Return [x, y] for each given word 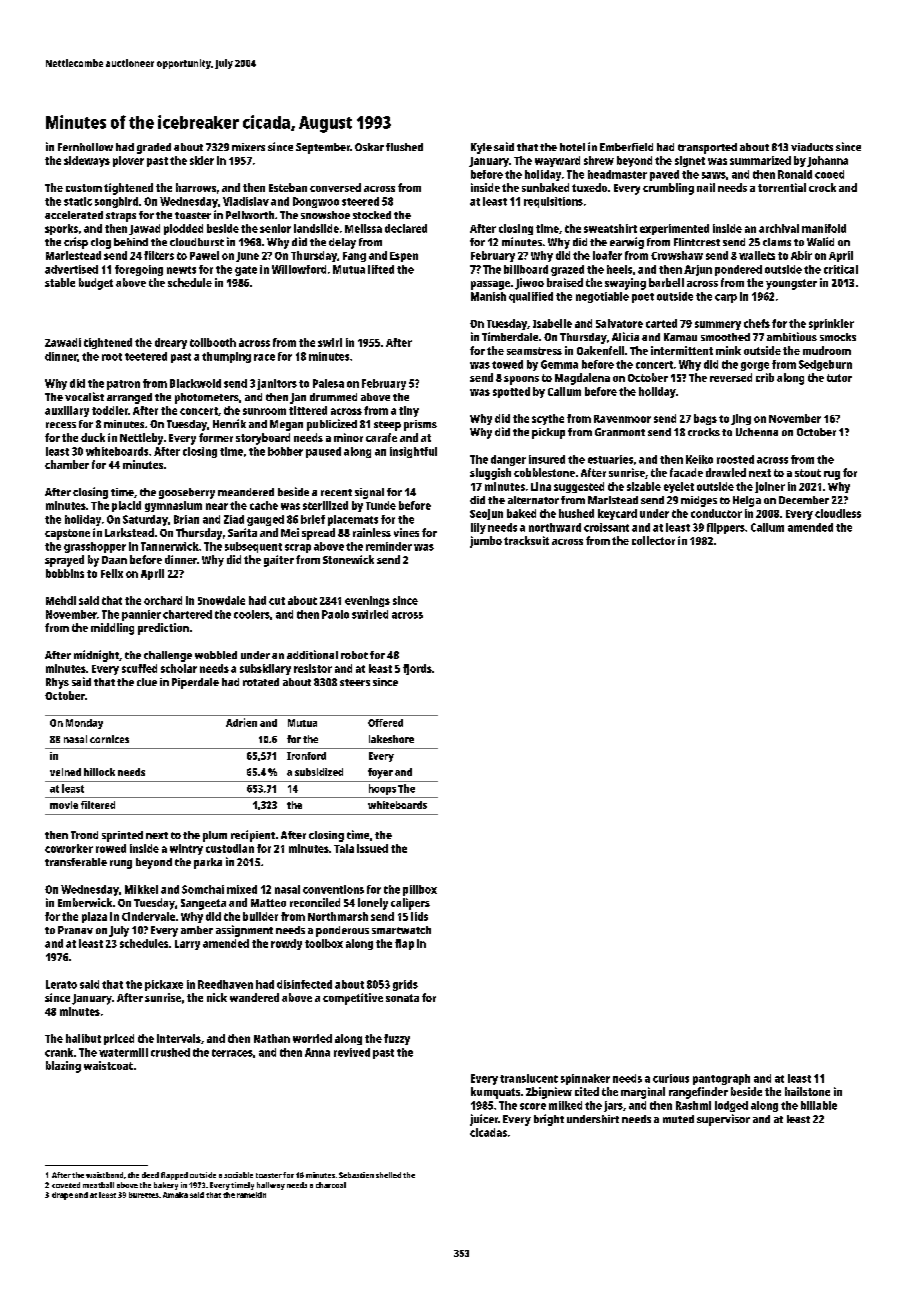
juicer [484, 1120]
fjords [417, 669]
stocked [372, 215]
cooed [829, 174]
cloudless [838, 513]
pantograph [721, 1079]
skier [202, 160]
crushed [170, 1052]
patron [123, 385]
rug [832, 475]
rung [121, 864]
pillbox [420, 890]
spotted [511, 392]
